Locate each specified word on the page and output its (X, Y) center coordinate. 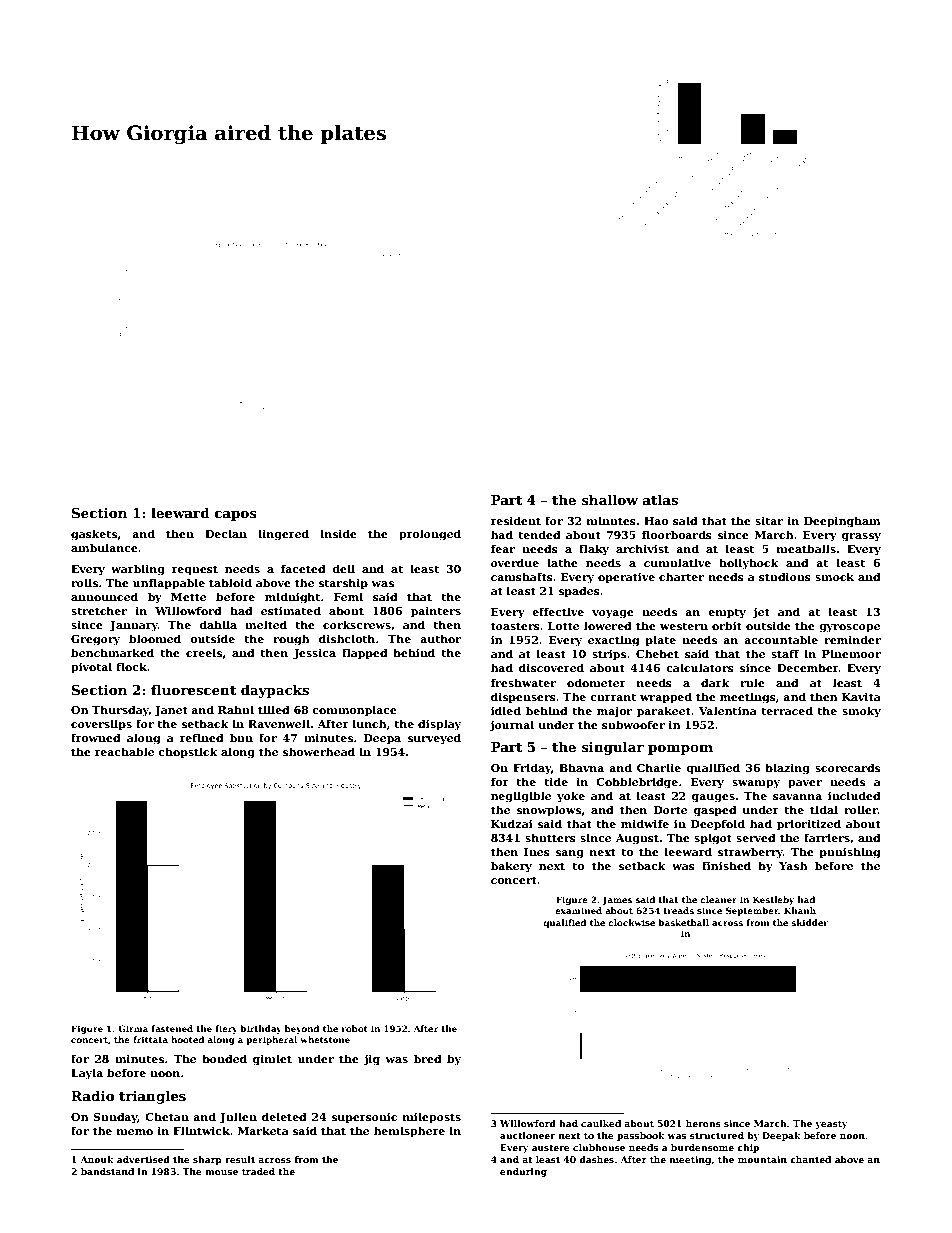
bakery (511, 867)
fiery (227, 1029)
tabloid (230, 582)
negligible (521, 797)
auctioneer (528, 1135)
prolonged (430, 535)
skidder (809, 922)
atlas (660, 499)
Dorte (670, 810)
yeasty (831, 1125)
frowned (96, 737)
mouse (221, 1172)
